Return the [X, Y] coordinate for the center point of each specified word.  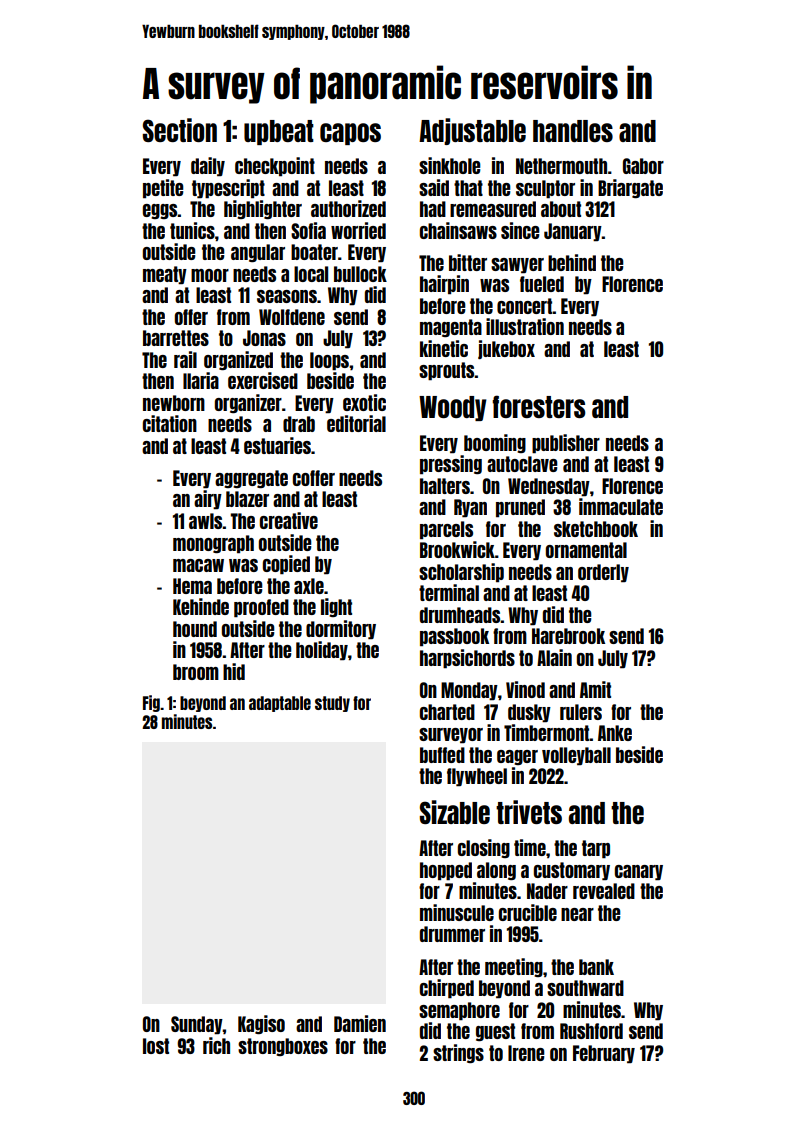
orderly [603, 573]
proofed [261, 608]
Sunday [197, 1025]
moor [210, 275]
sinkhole [450, 165]
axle [309, 586]
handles [573, 131]
